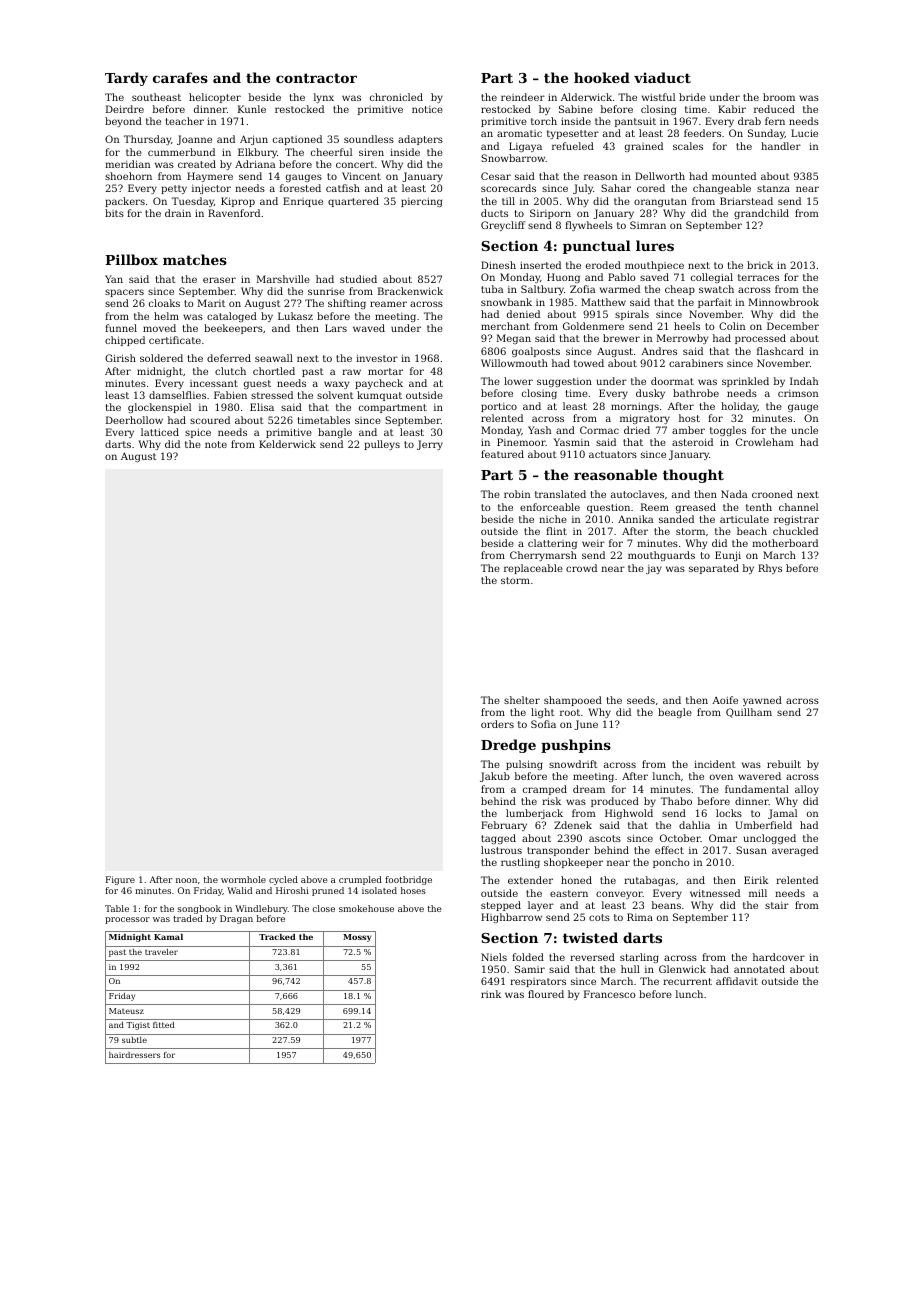  Describe the element at coordinates (602, 77) in the image. I see `hooked` at that location.
